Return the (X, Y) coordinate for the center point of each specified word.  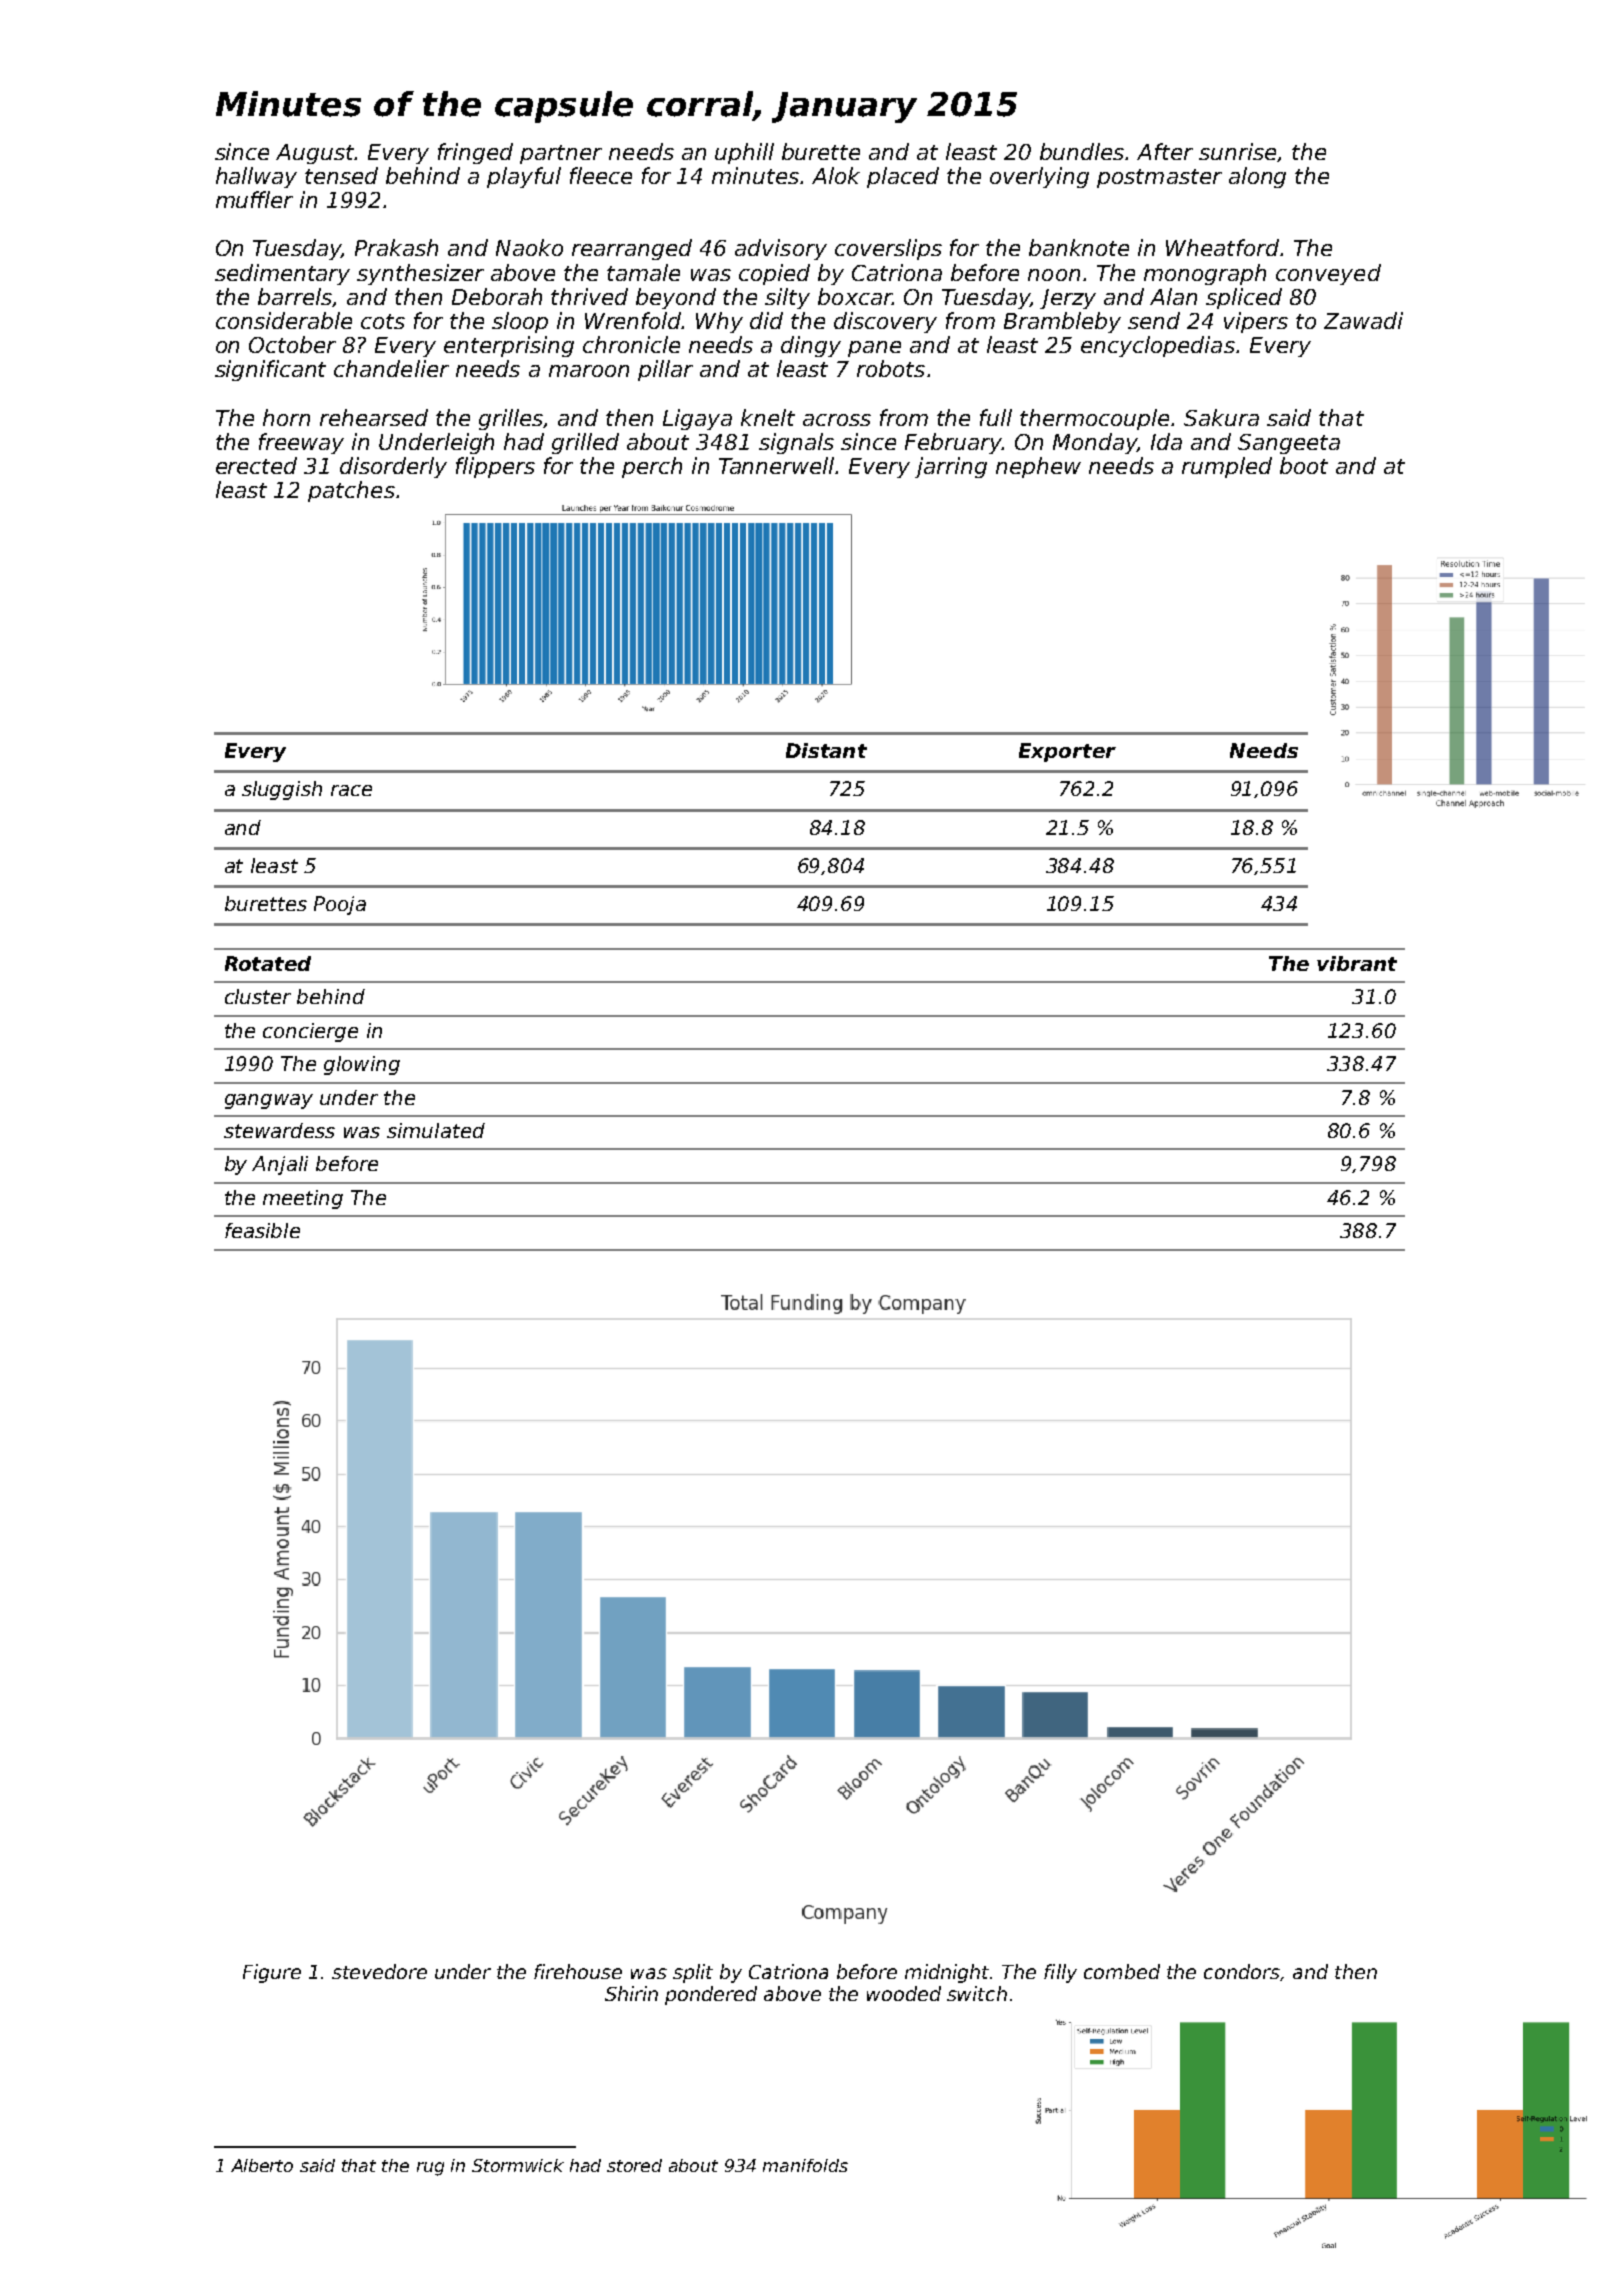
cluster (258, 996)
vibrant (1357, 963)
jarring (951, 467)
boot (1304, 465)
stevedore (379, 1971)
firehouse (578, 1971)
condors (1242, 1971)
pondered (711, 1995)
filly (1060, 1973)
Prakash (396, 247)
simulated (436, 1130)
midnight (948, 1973)
